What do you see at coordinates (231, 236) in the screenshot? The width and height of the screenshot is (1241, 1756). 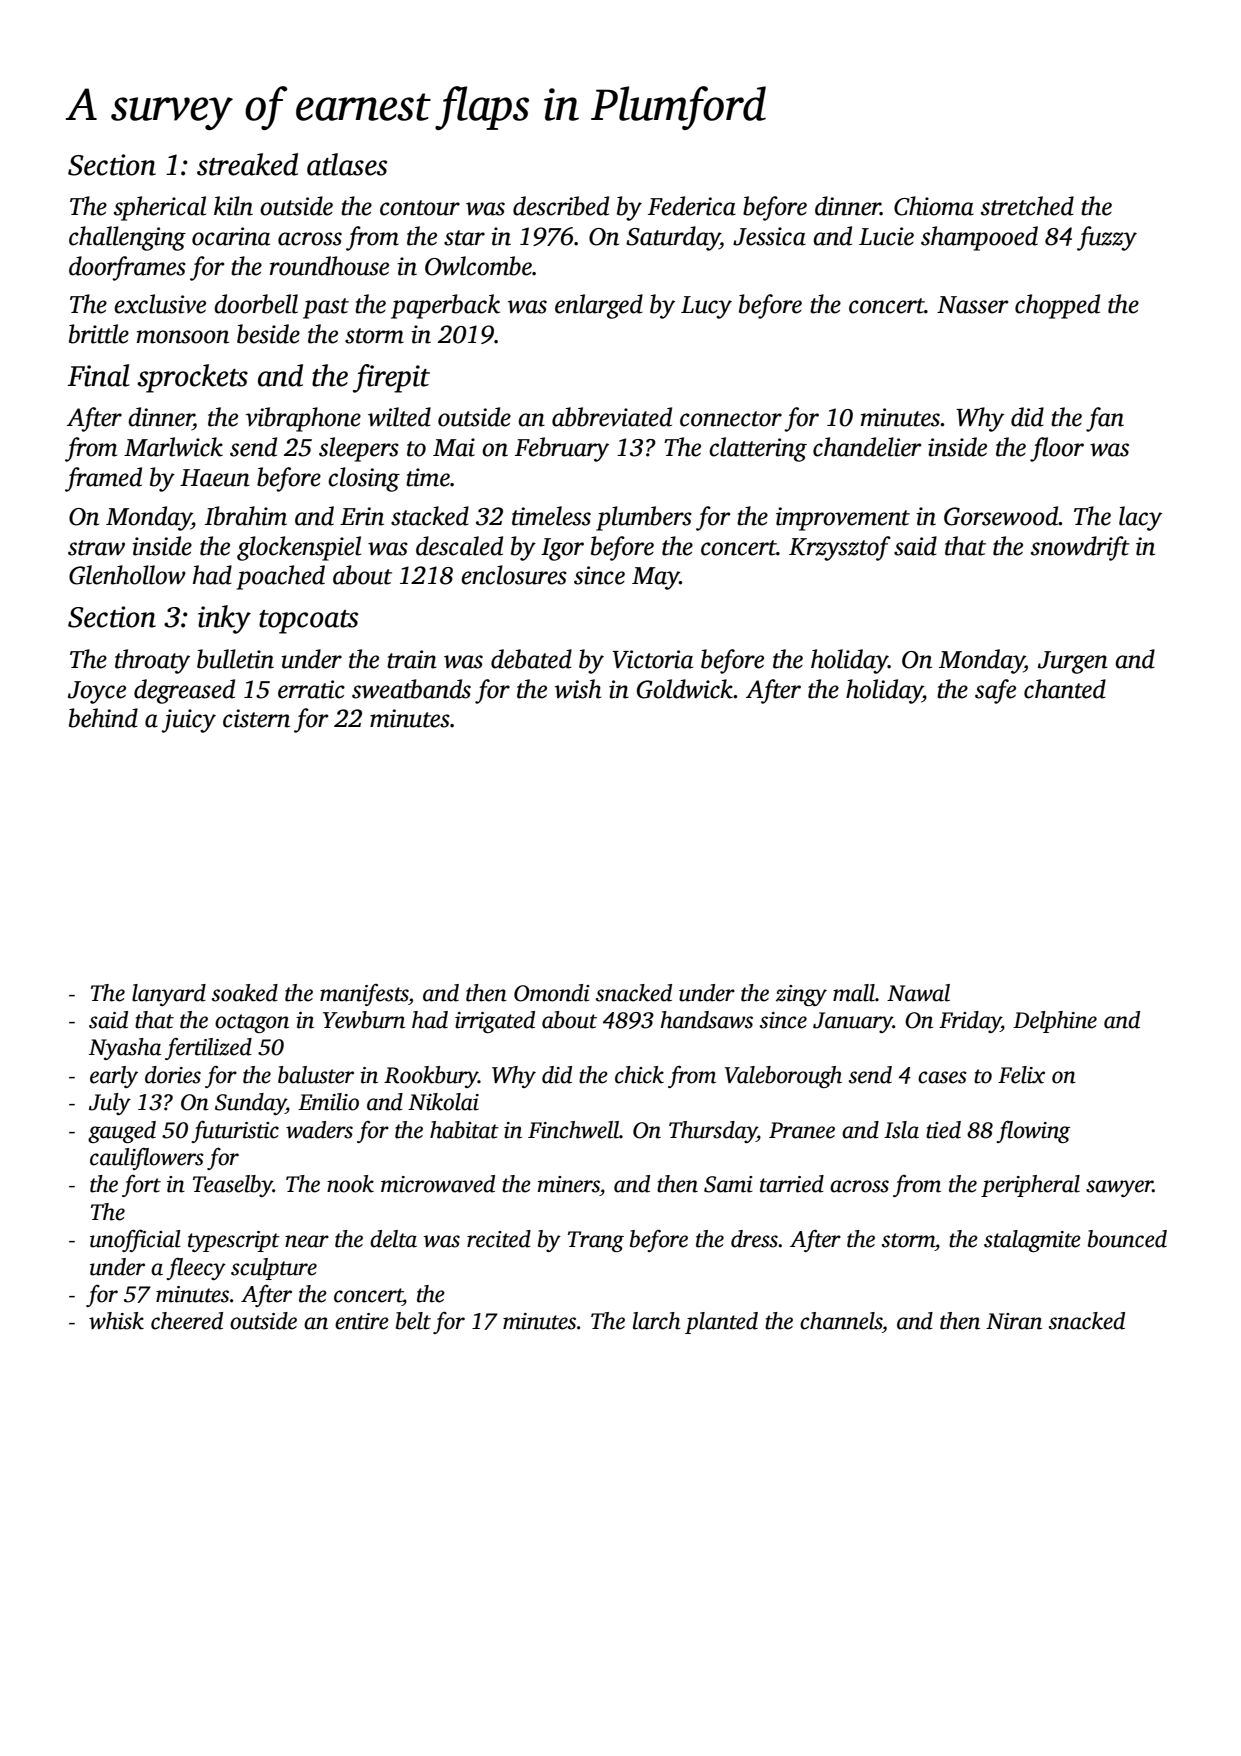 I see `ocarina` at bounding box center [231, 236].
